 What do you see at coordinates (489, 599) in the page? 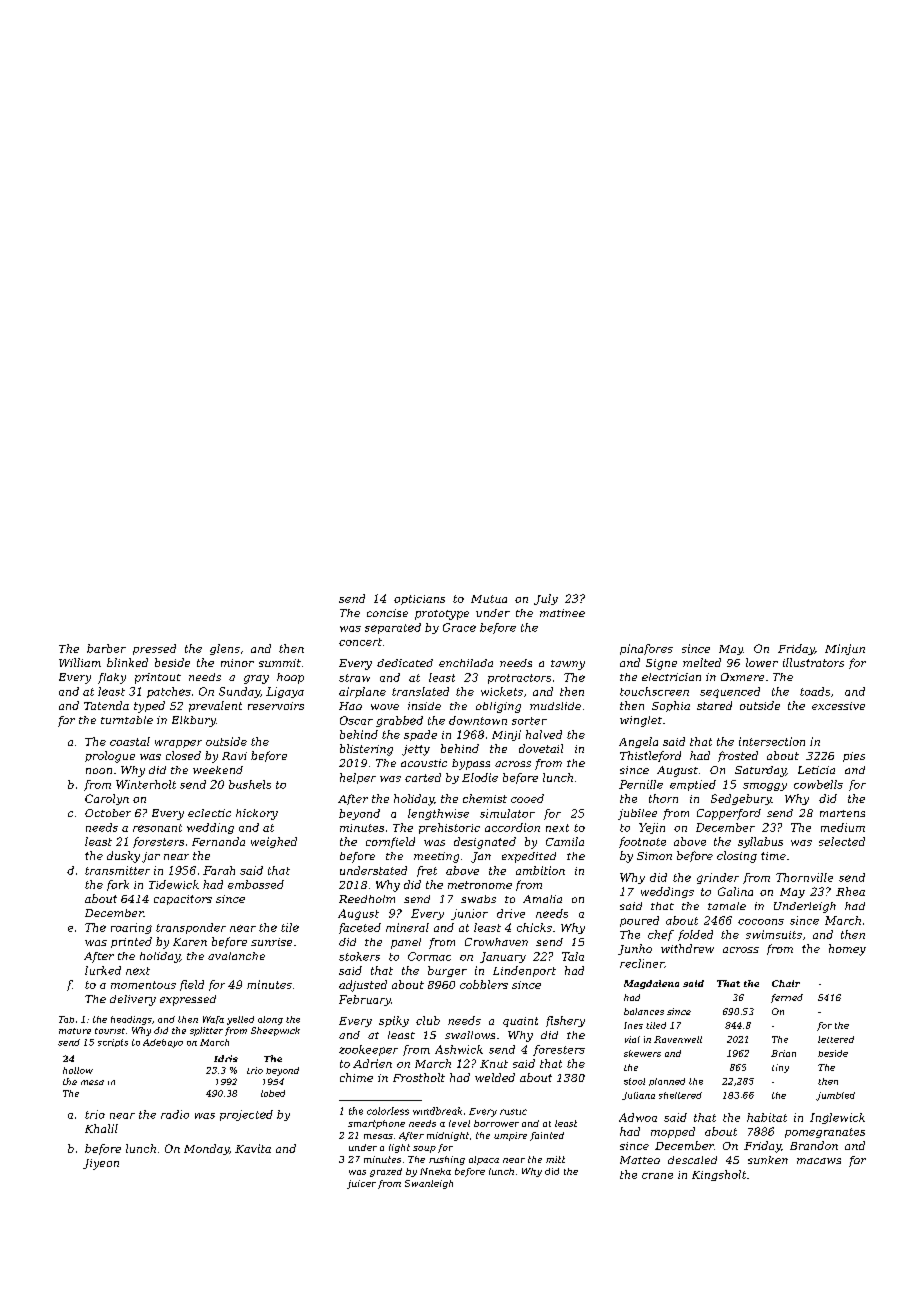
I see `Mutua` at bounding box center [489, 599].
